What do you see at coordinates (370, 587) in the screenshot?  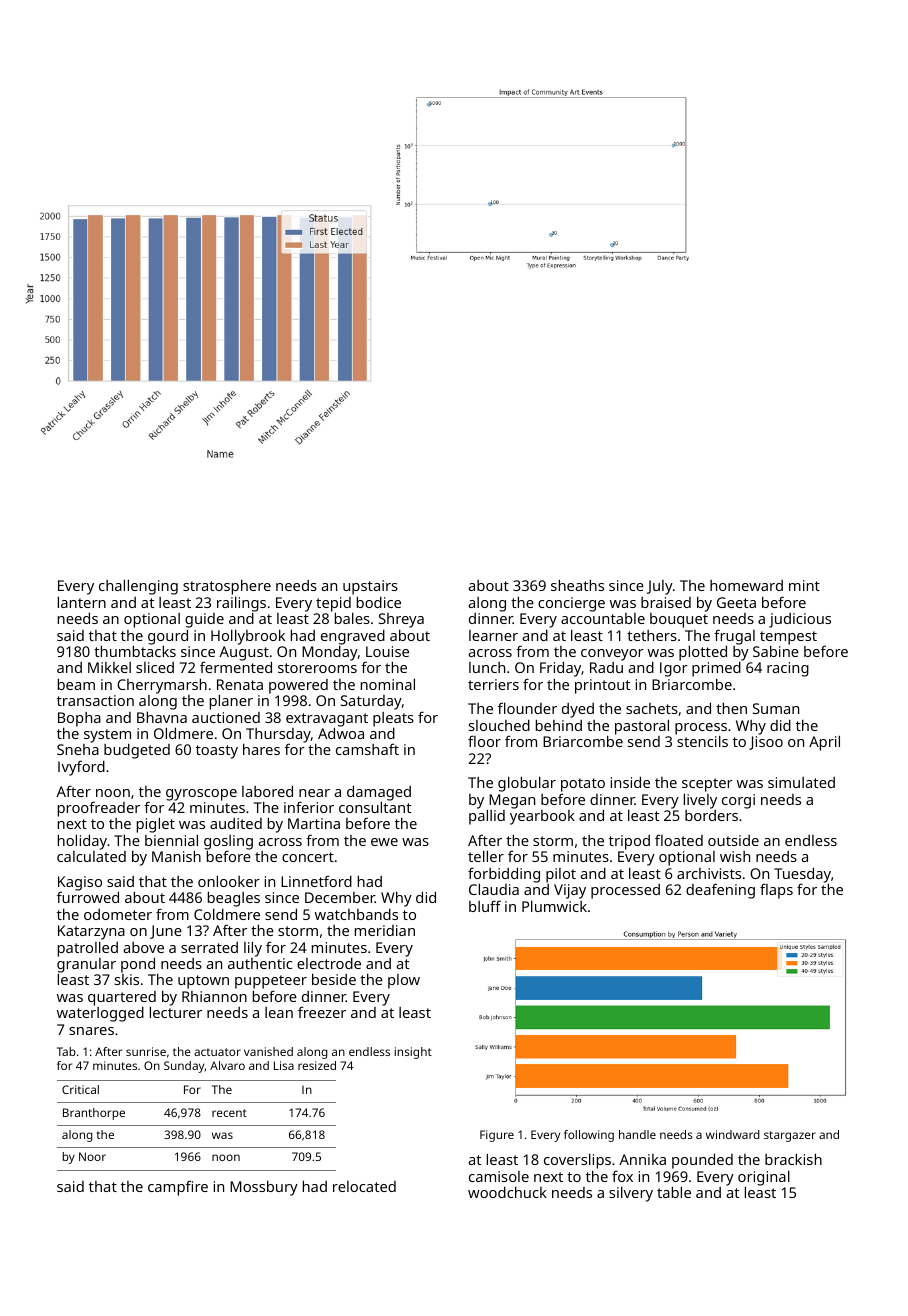 I see `upstairs` at bounding box center [370, 587].
